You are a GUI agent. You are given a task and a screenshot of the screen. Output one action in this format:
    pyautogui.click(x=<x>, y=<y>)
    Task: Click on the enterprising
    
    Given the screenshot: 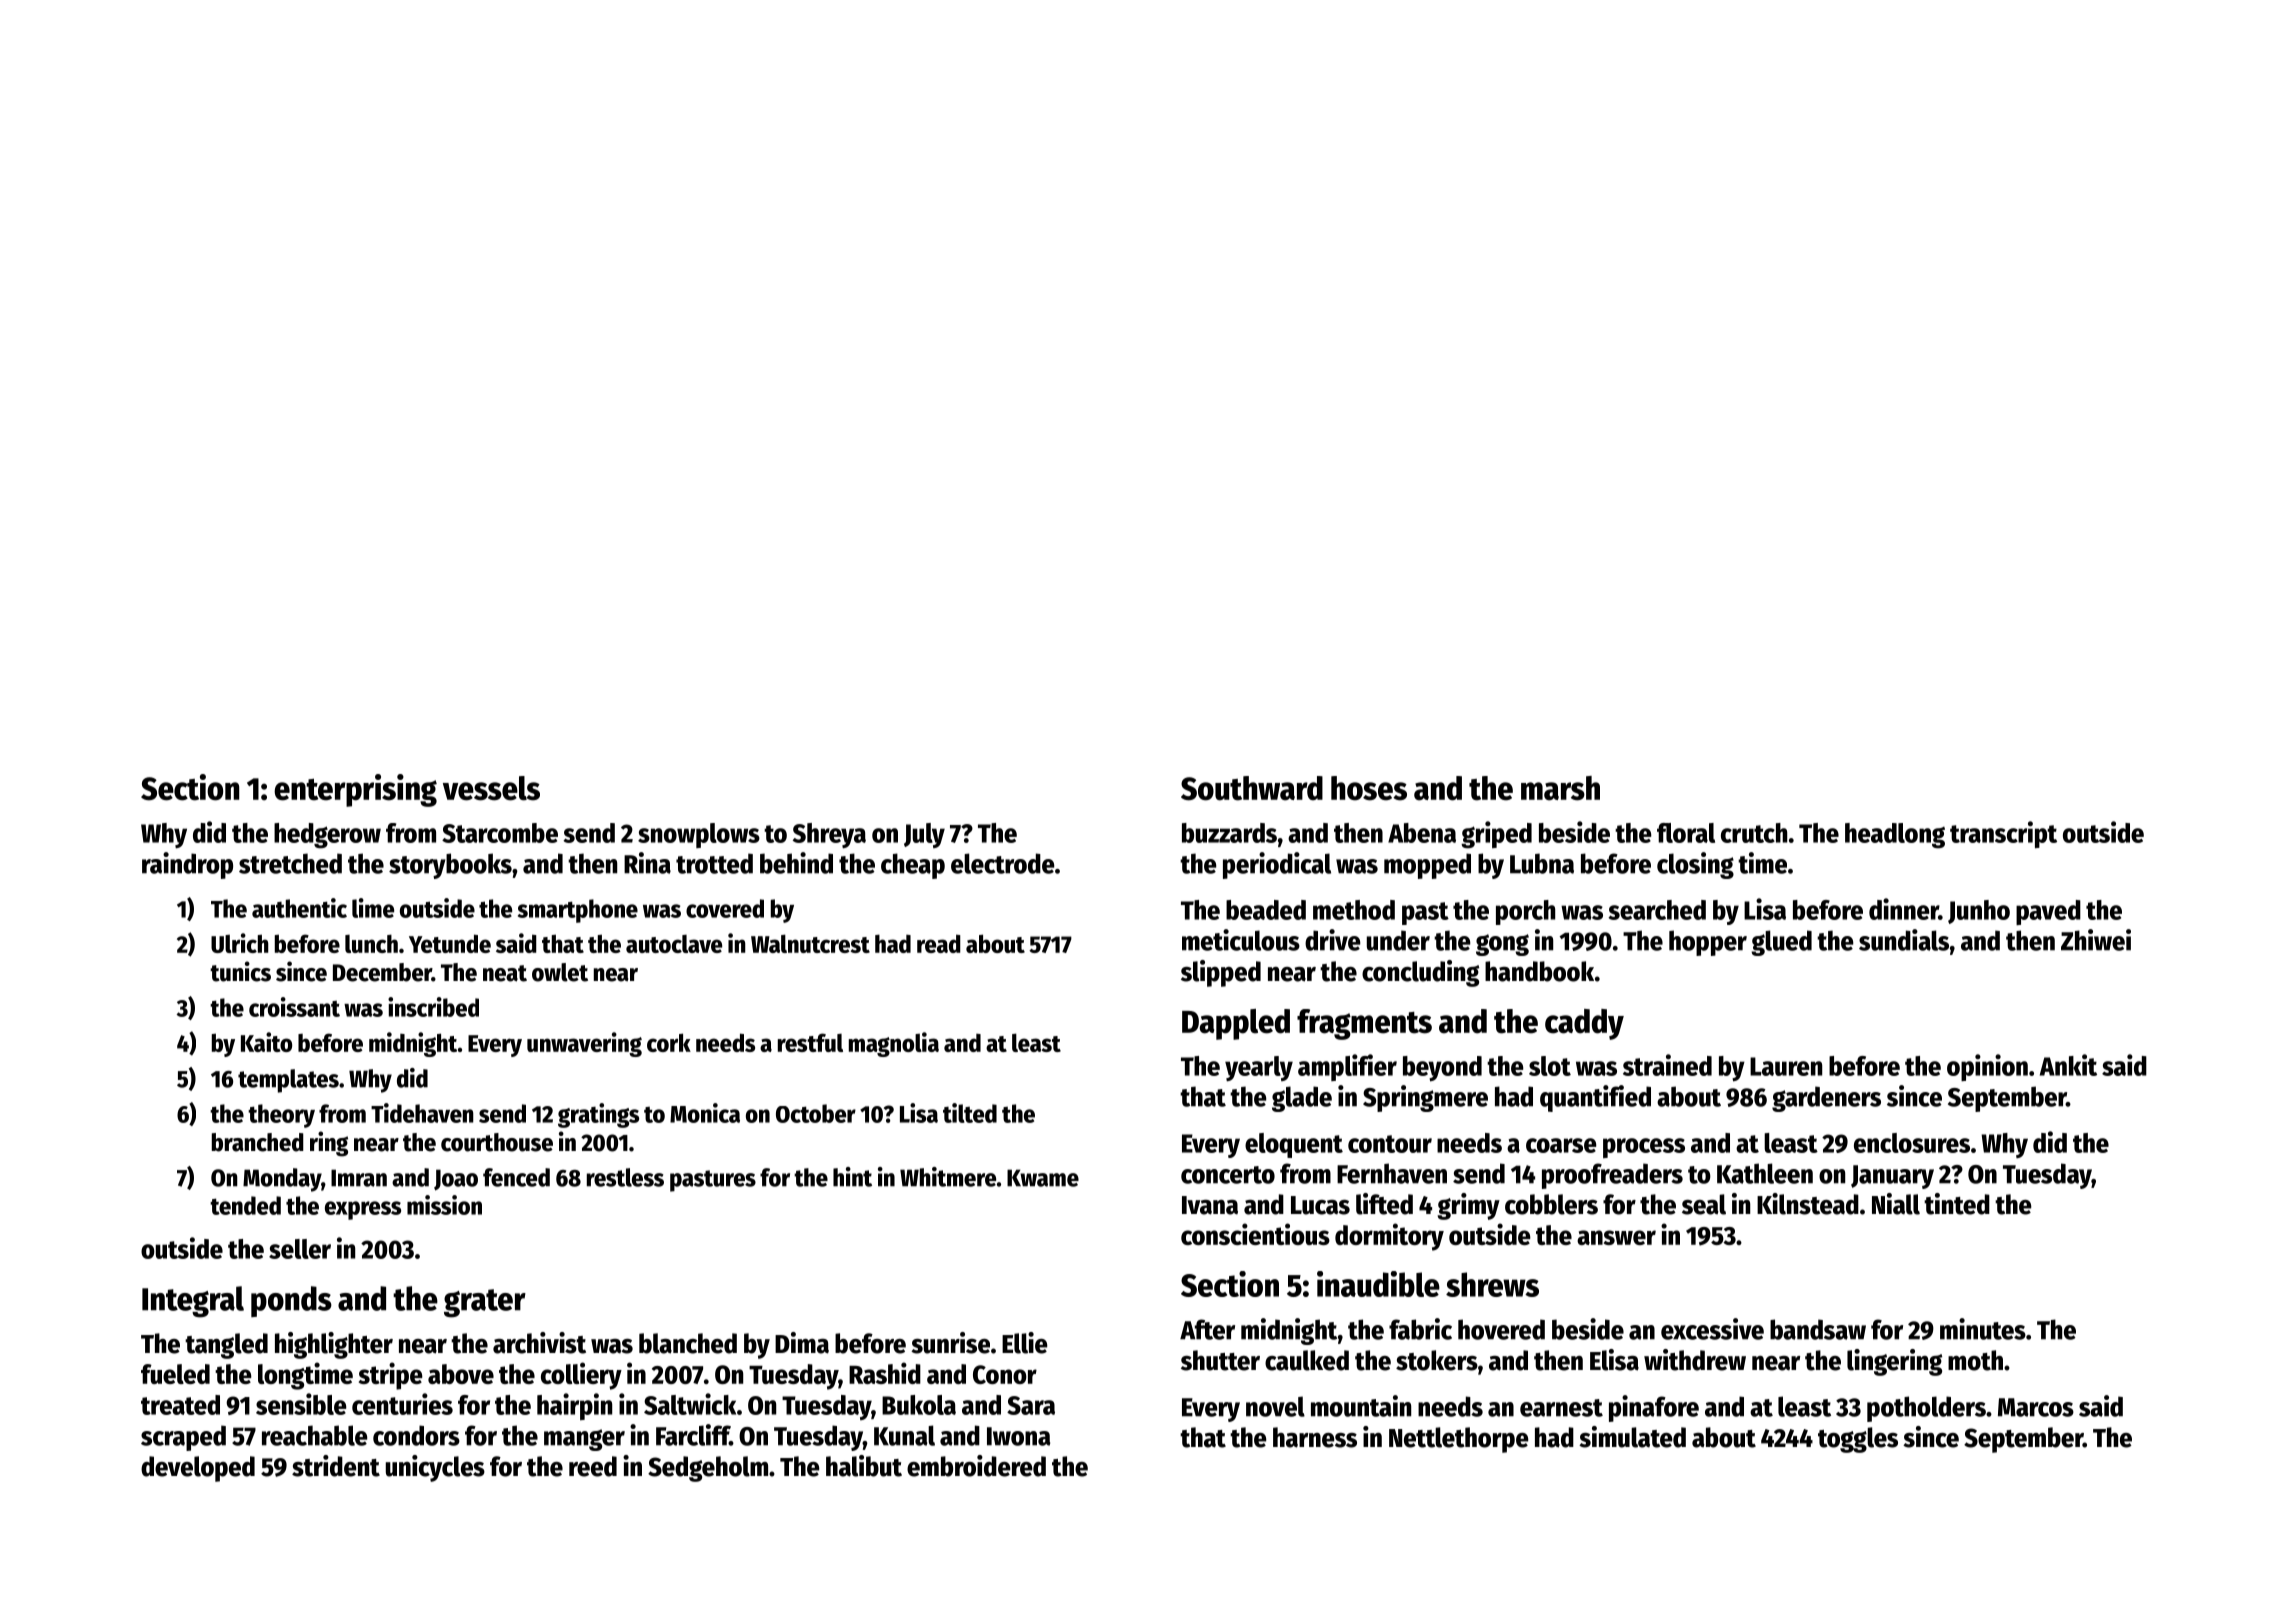 What is the action you would take?
    pyautogui.click(x=355, y=790)
